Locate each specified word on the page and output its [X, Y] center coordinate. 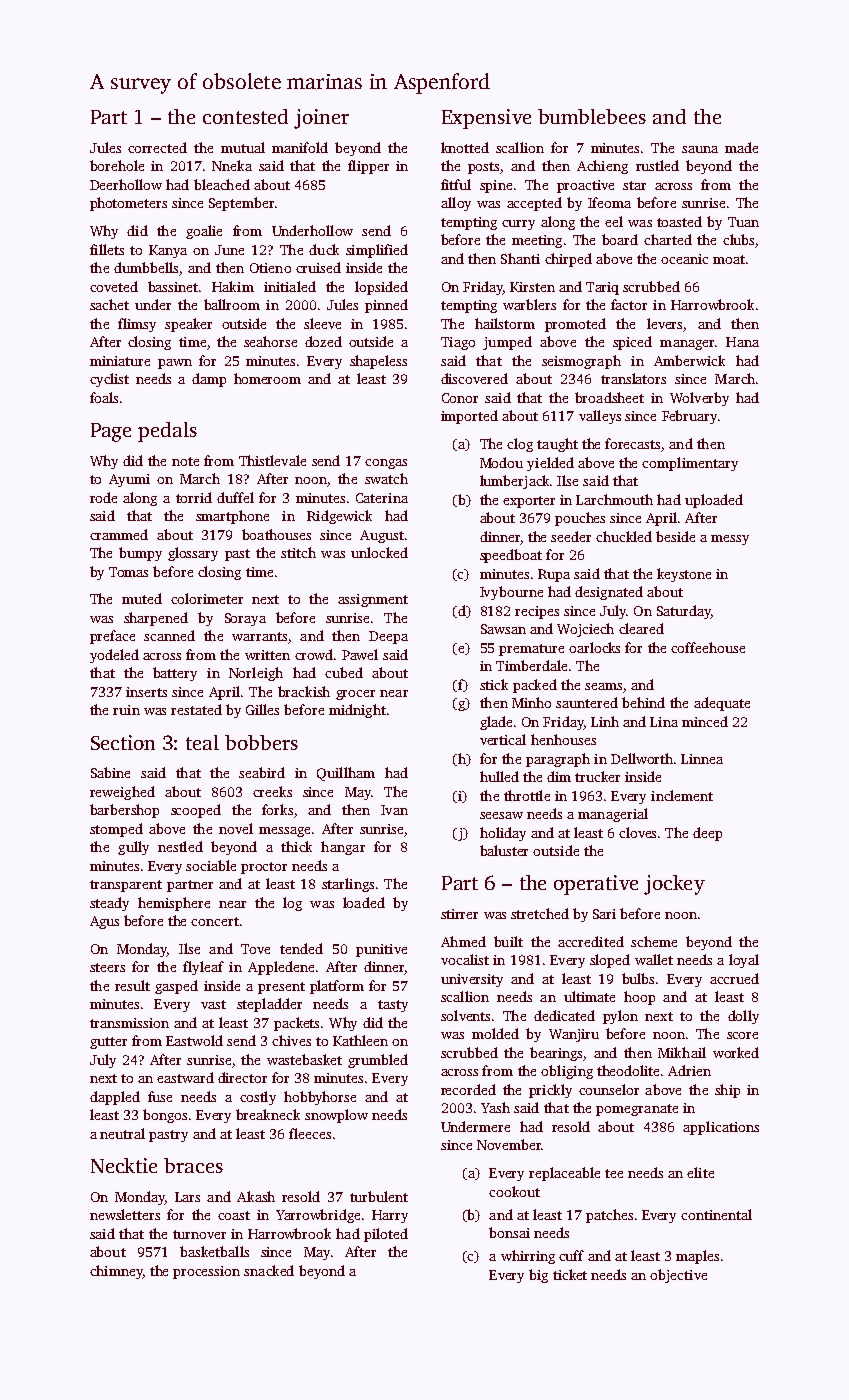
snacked [269, 1270]
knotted [465, 147]
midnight [357, 711]
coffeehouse [708, 647]
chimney [116, 1272]
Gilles [262, 709]
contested [245, 116]
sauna [700, 149]
